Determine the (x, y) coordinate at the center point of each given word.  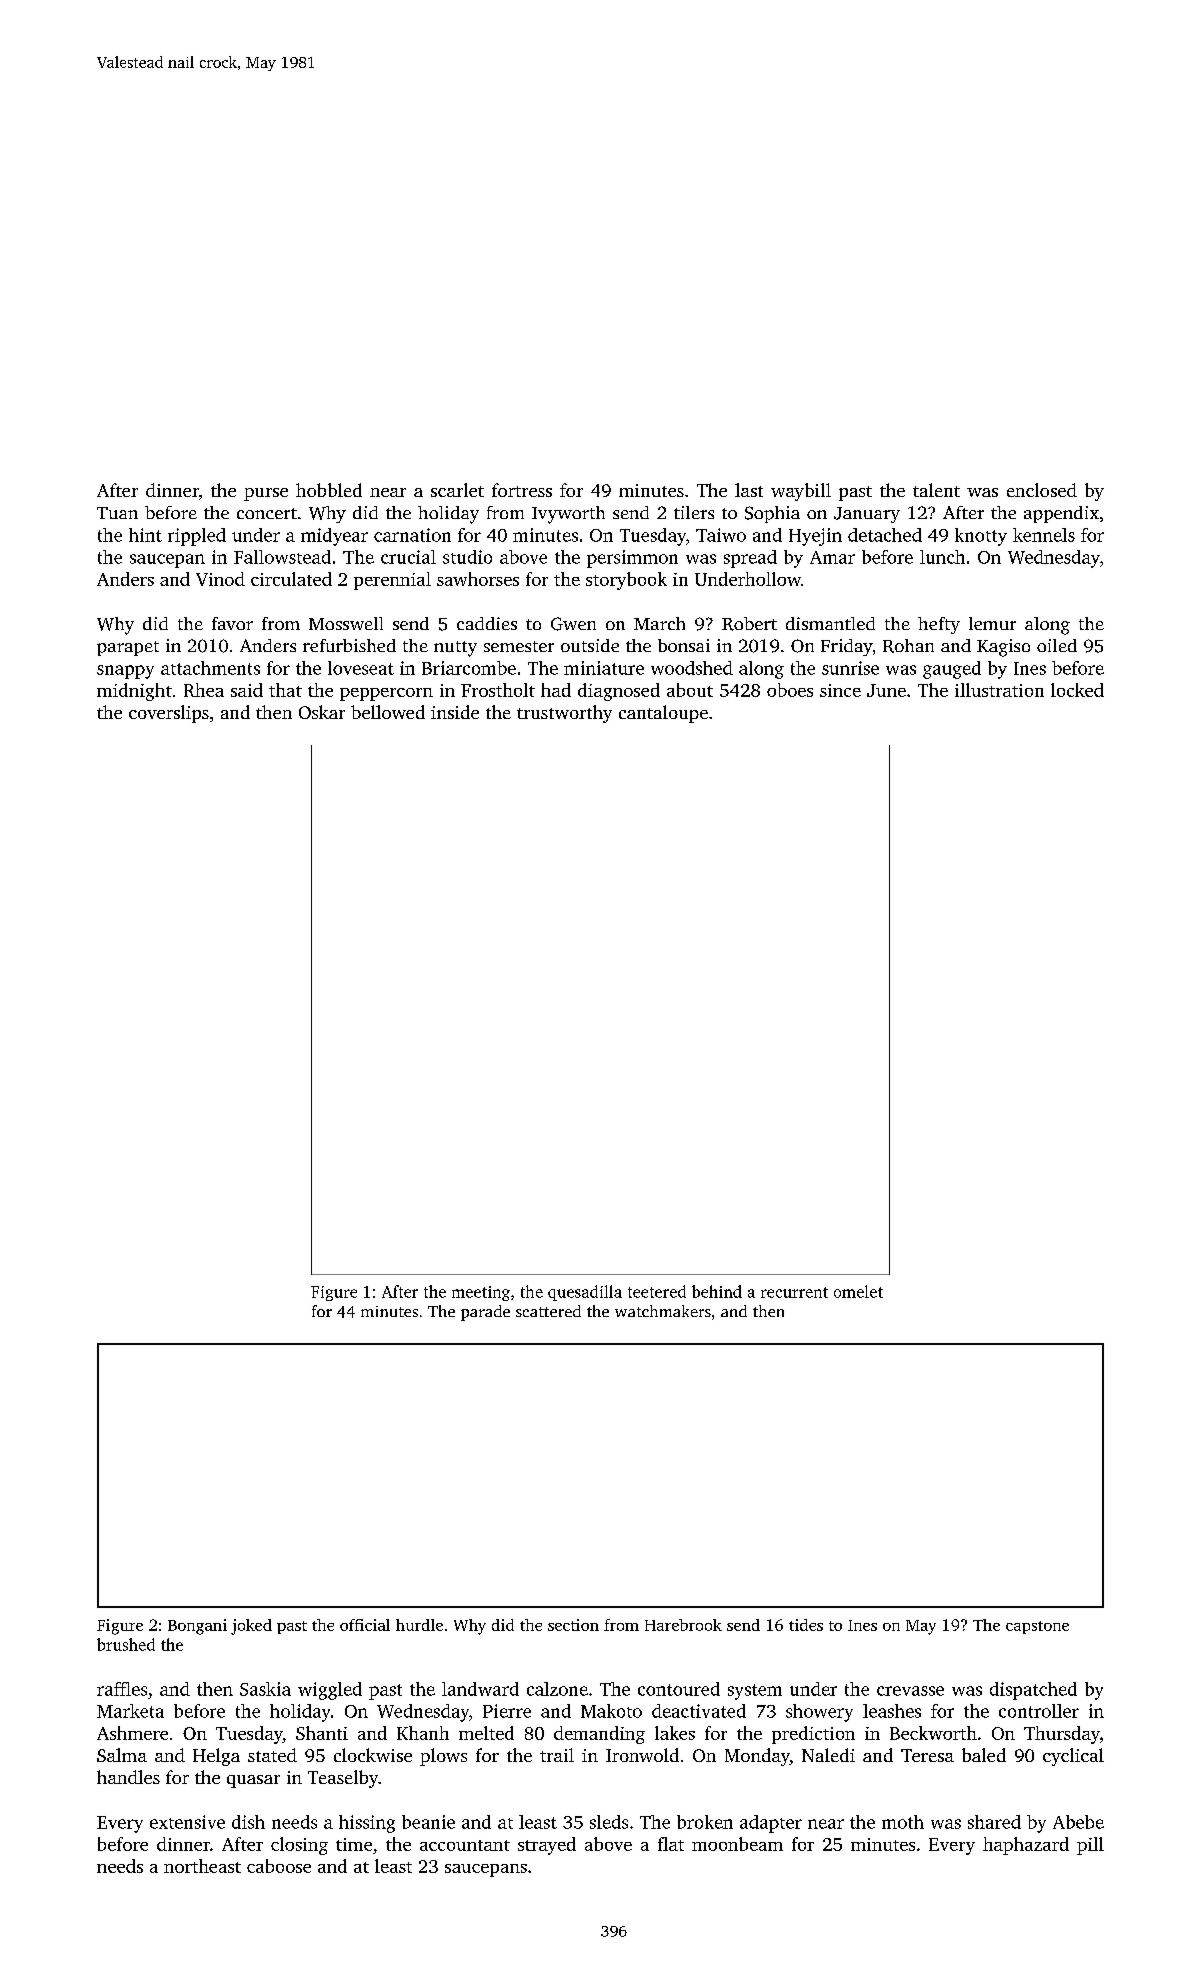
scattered (548, 1311)
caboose (279, 1866)
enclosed (1042, 490)
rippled (197, 537)
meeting (481, 1293)
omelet (858, 1291)
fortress (522, 490)
